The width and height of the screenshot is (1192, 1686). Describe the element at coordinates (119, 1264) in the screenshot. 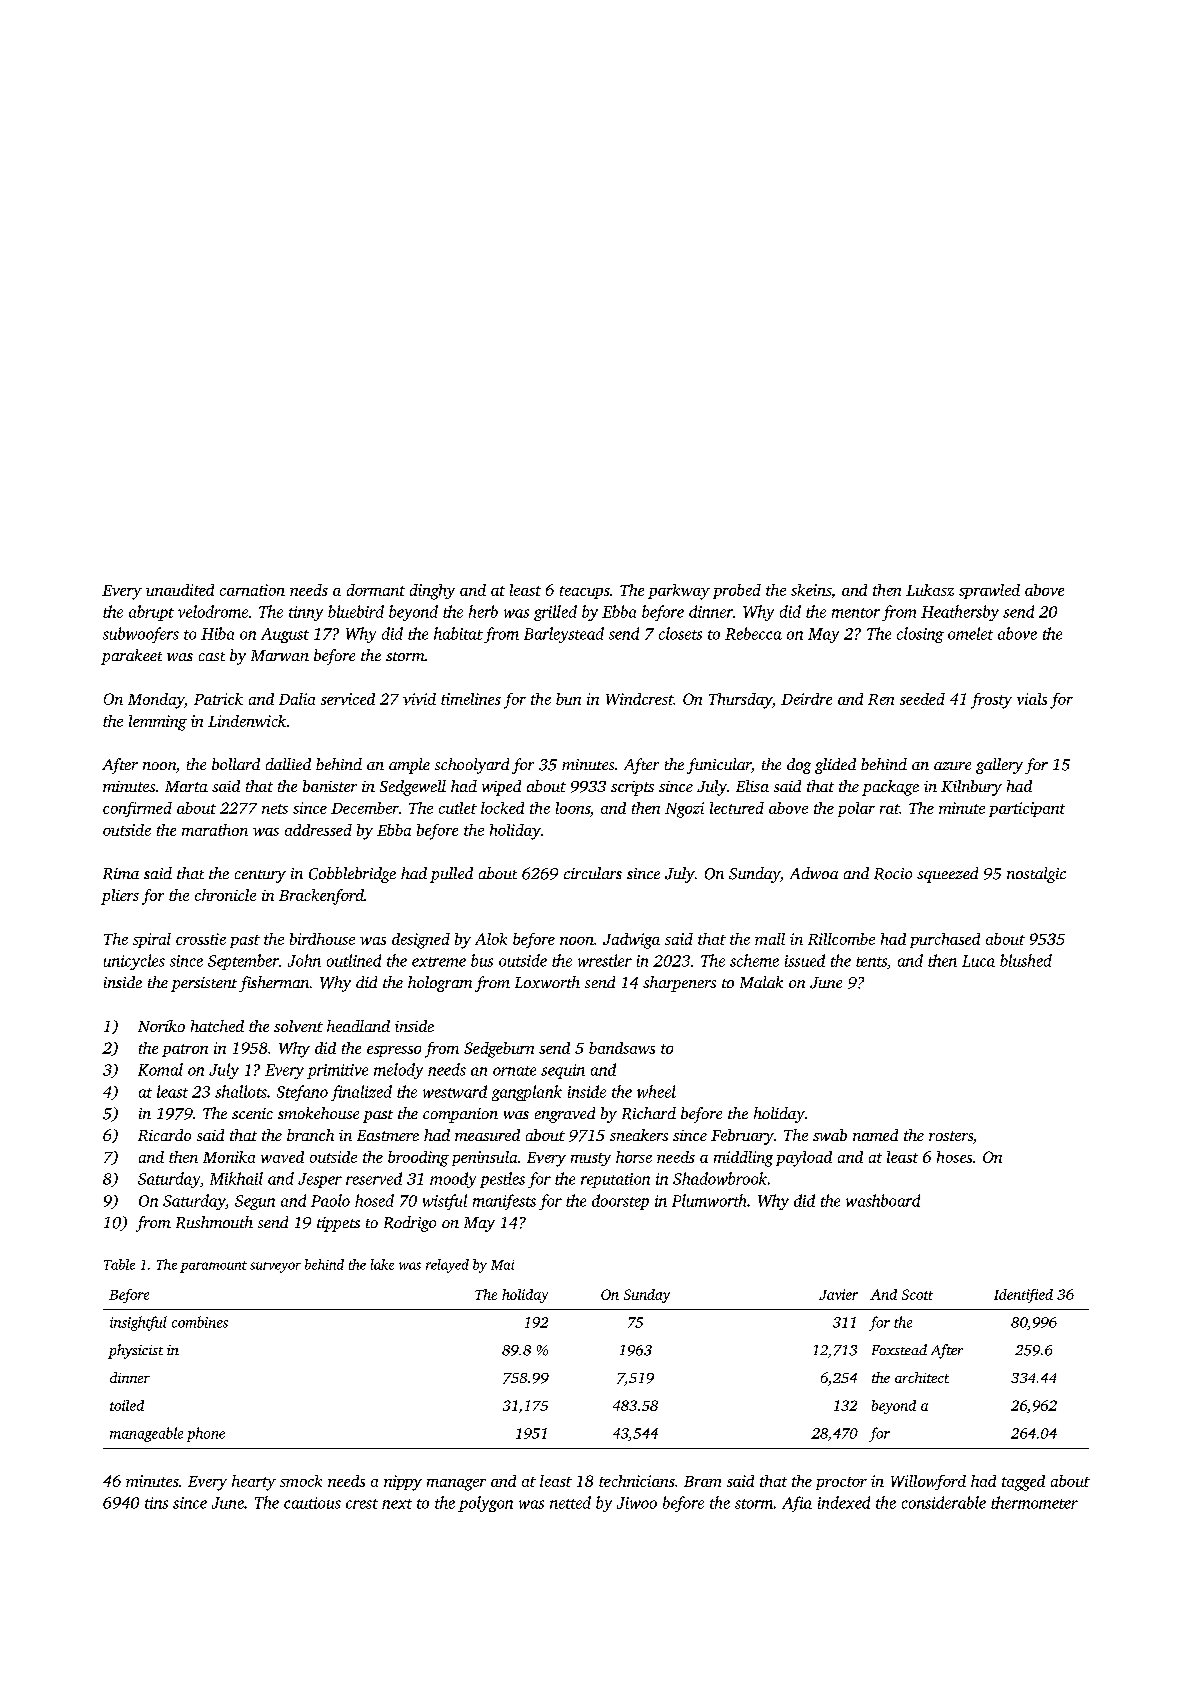

I see `Table` at that location.
